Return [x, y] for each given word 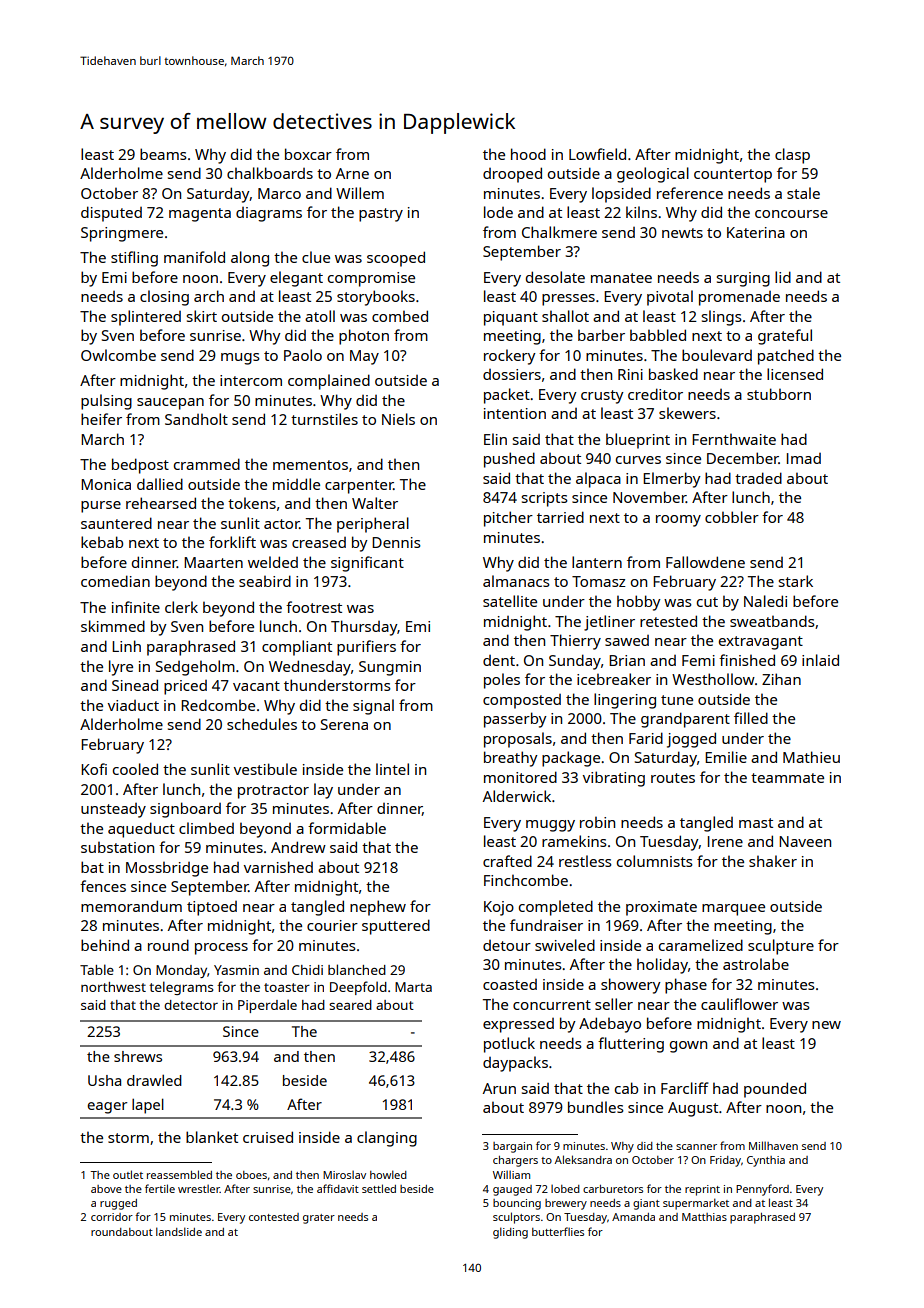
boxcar [308, 154]
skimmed [113, 626]
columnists [655, 861]
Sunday [575, 662]
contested [274, 1217]
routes [673, 778]
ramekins [574, 841]
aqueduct [141, 830]
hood [528, 154]
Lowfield [597, 154]
